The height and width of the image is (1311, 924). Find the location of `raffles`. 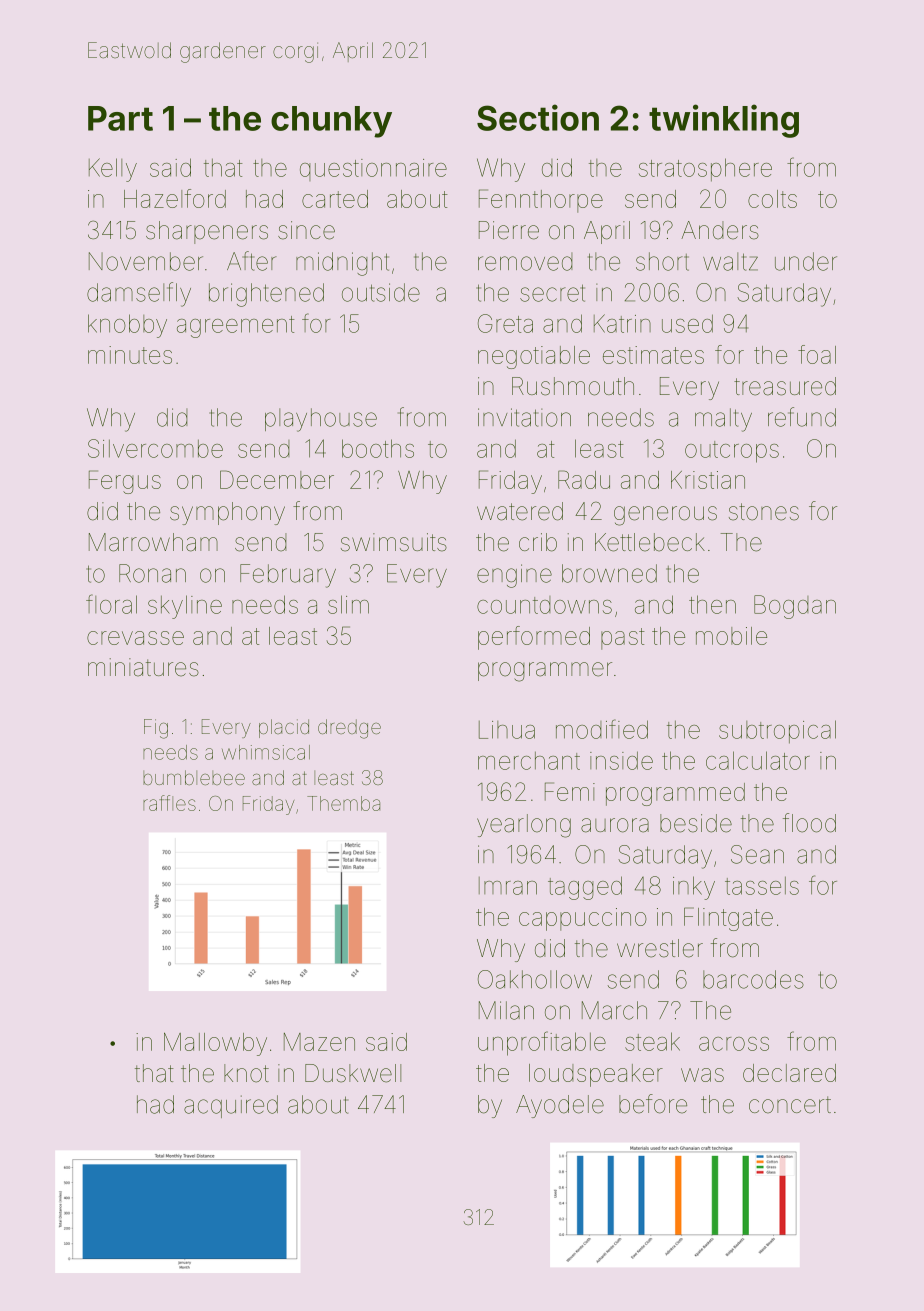

raffles is located at coordinates (169, 803).
